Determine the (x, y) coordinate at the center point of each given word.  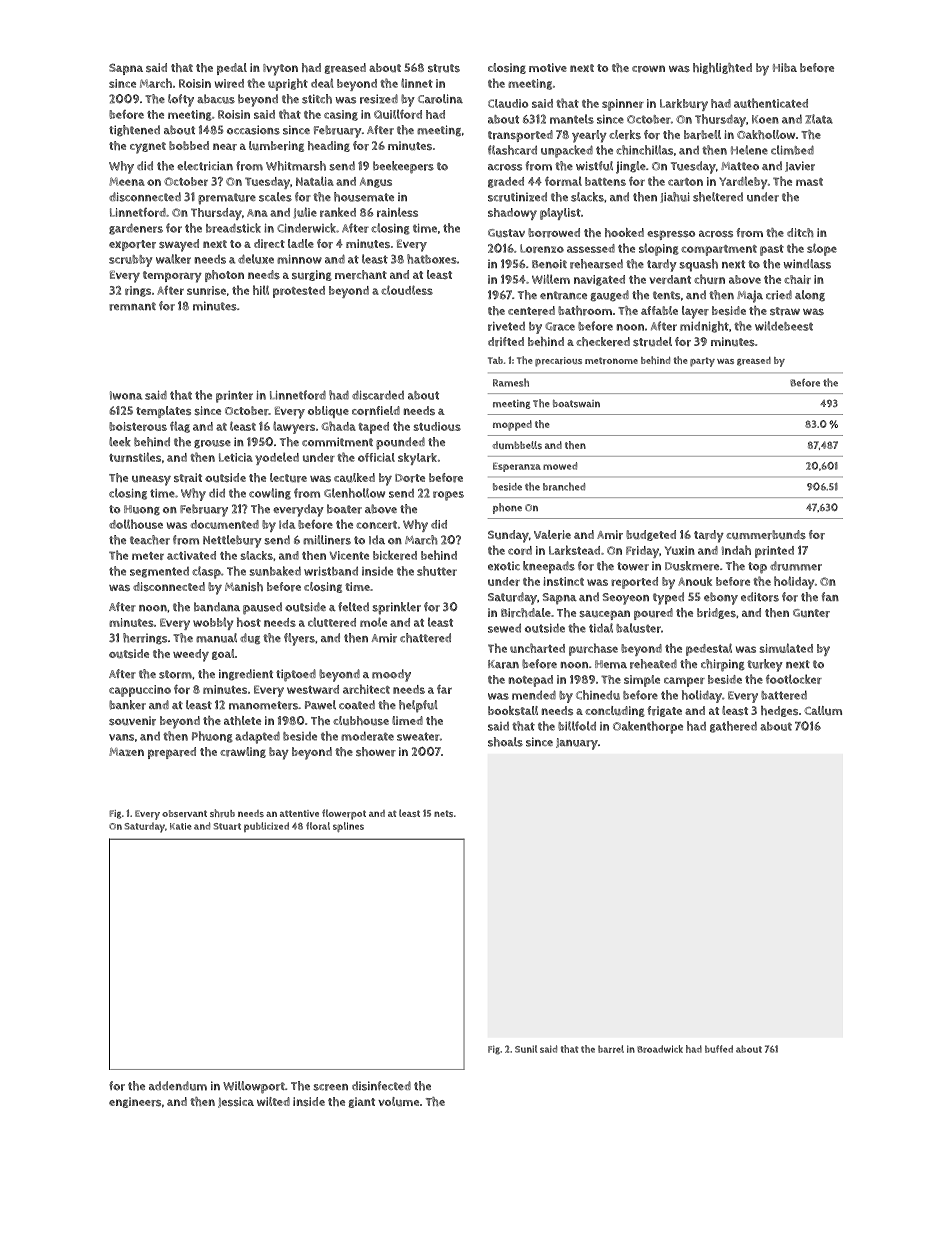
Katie (181, 826)
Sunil (526, 1049)
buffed (719, 1049)
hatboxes (432, 259)
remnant (132, 306)
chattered (425, 638)
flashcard (512, 150)
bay (279, 753)
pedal (232, 69)
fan (830, 596)
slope (822, 249)
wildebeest (784, 326)
